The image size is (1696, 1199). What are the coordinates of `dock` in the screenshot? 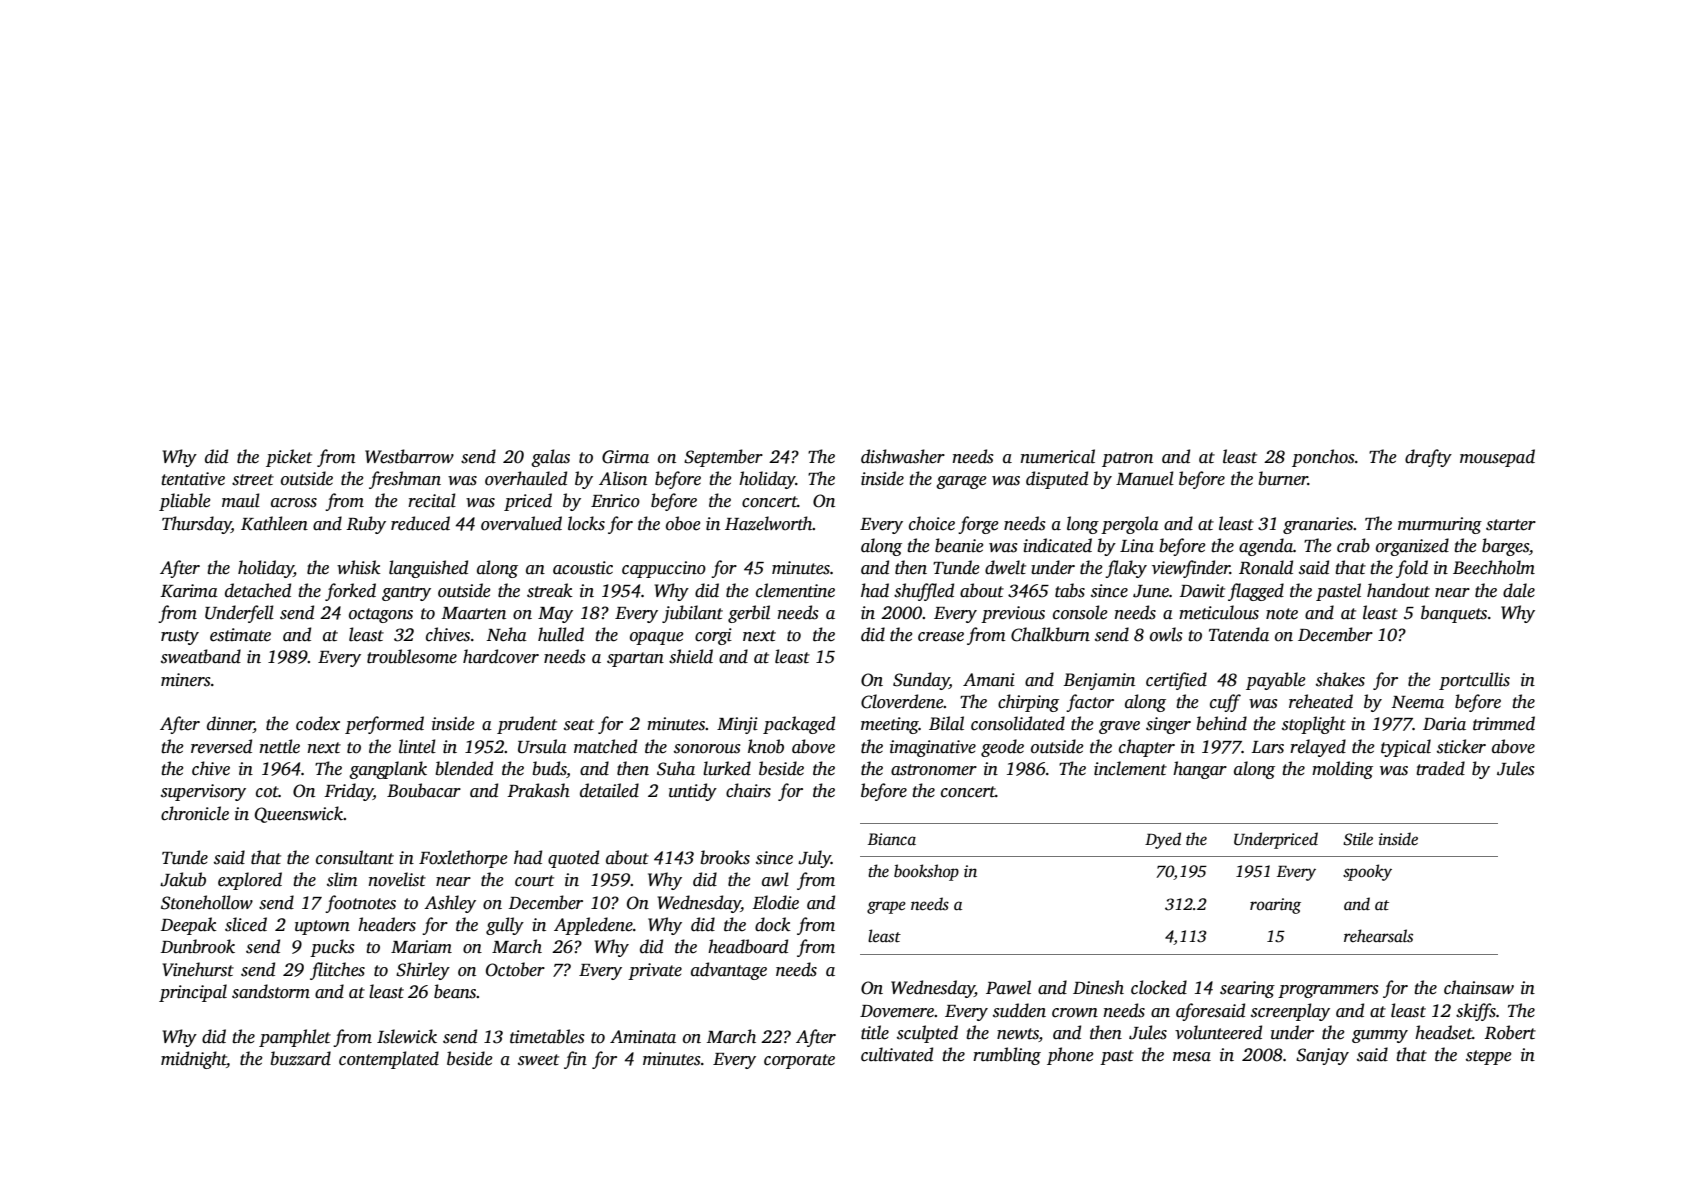 It's located at (773, 924).
